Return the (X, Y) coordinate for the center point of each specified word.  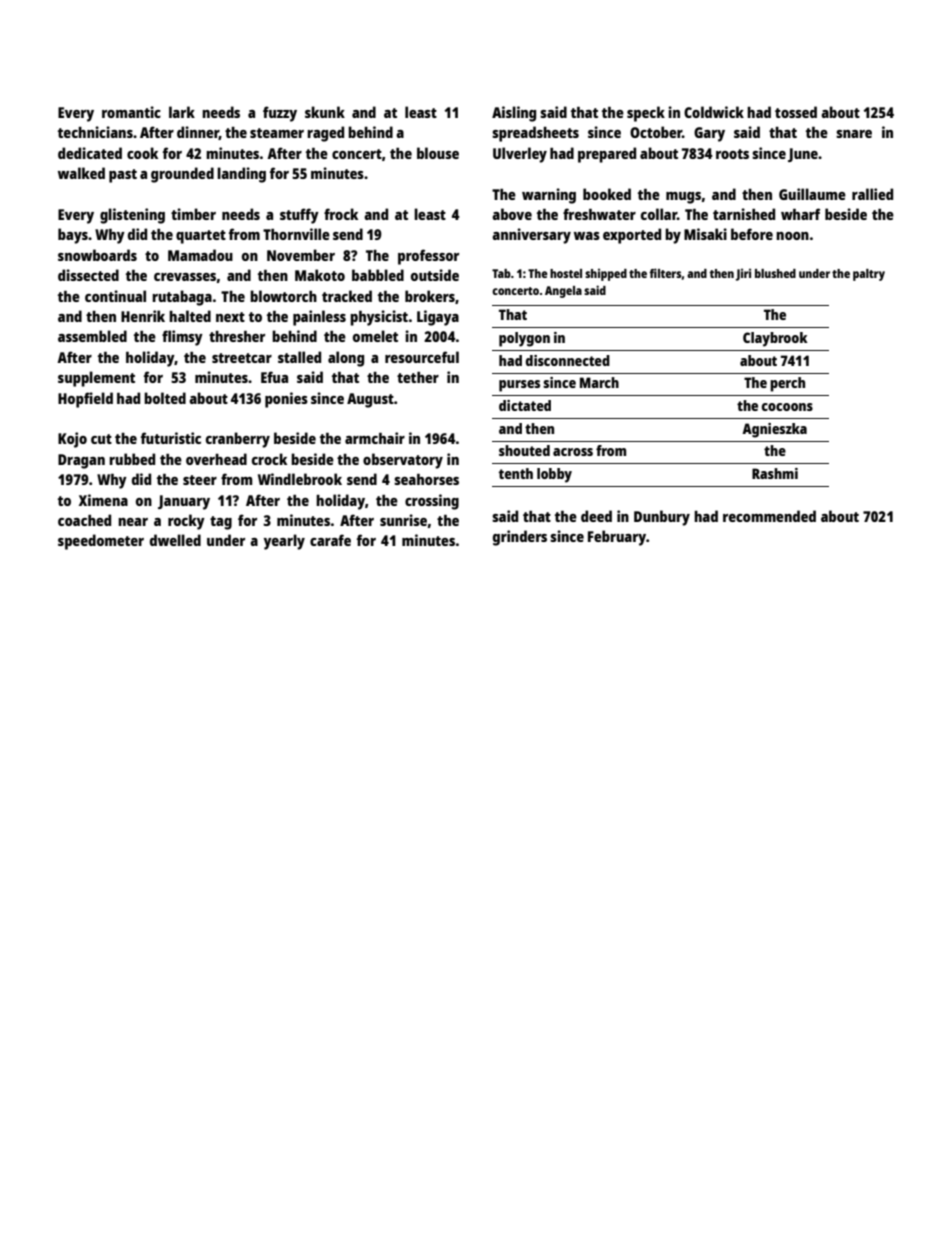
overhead (216, 459)
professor (428, 257)
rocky (186, 522)
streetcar (242, 358)
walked (81, 173)
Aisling (514, 114)
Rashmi (775, 473)
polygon (524, 339)
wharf (800, 214)
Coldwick (714, 112)
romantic (131, 112)
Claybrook (775, 339)
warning (549, 196)
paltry (869, 275)
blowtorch (283, 296)
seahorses (426, 479)
